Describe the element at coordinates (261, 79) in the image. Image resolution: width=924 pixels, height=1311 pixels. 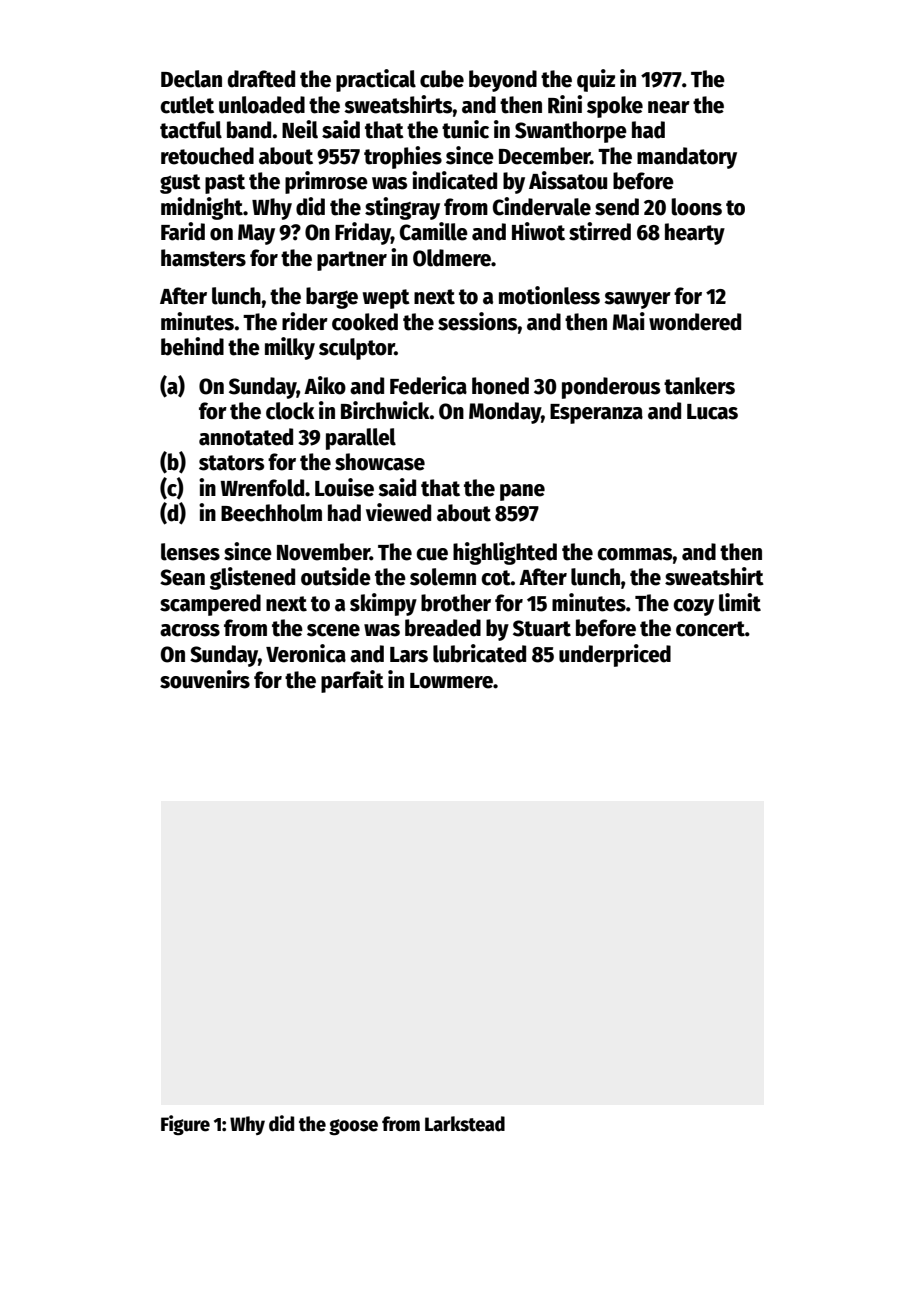
I see `drafted` at that location.
